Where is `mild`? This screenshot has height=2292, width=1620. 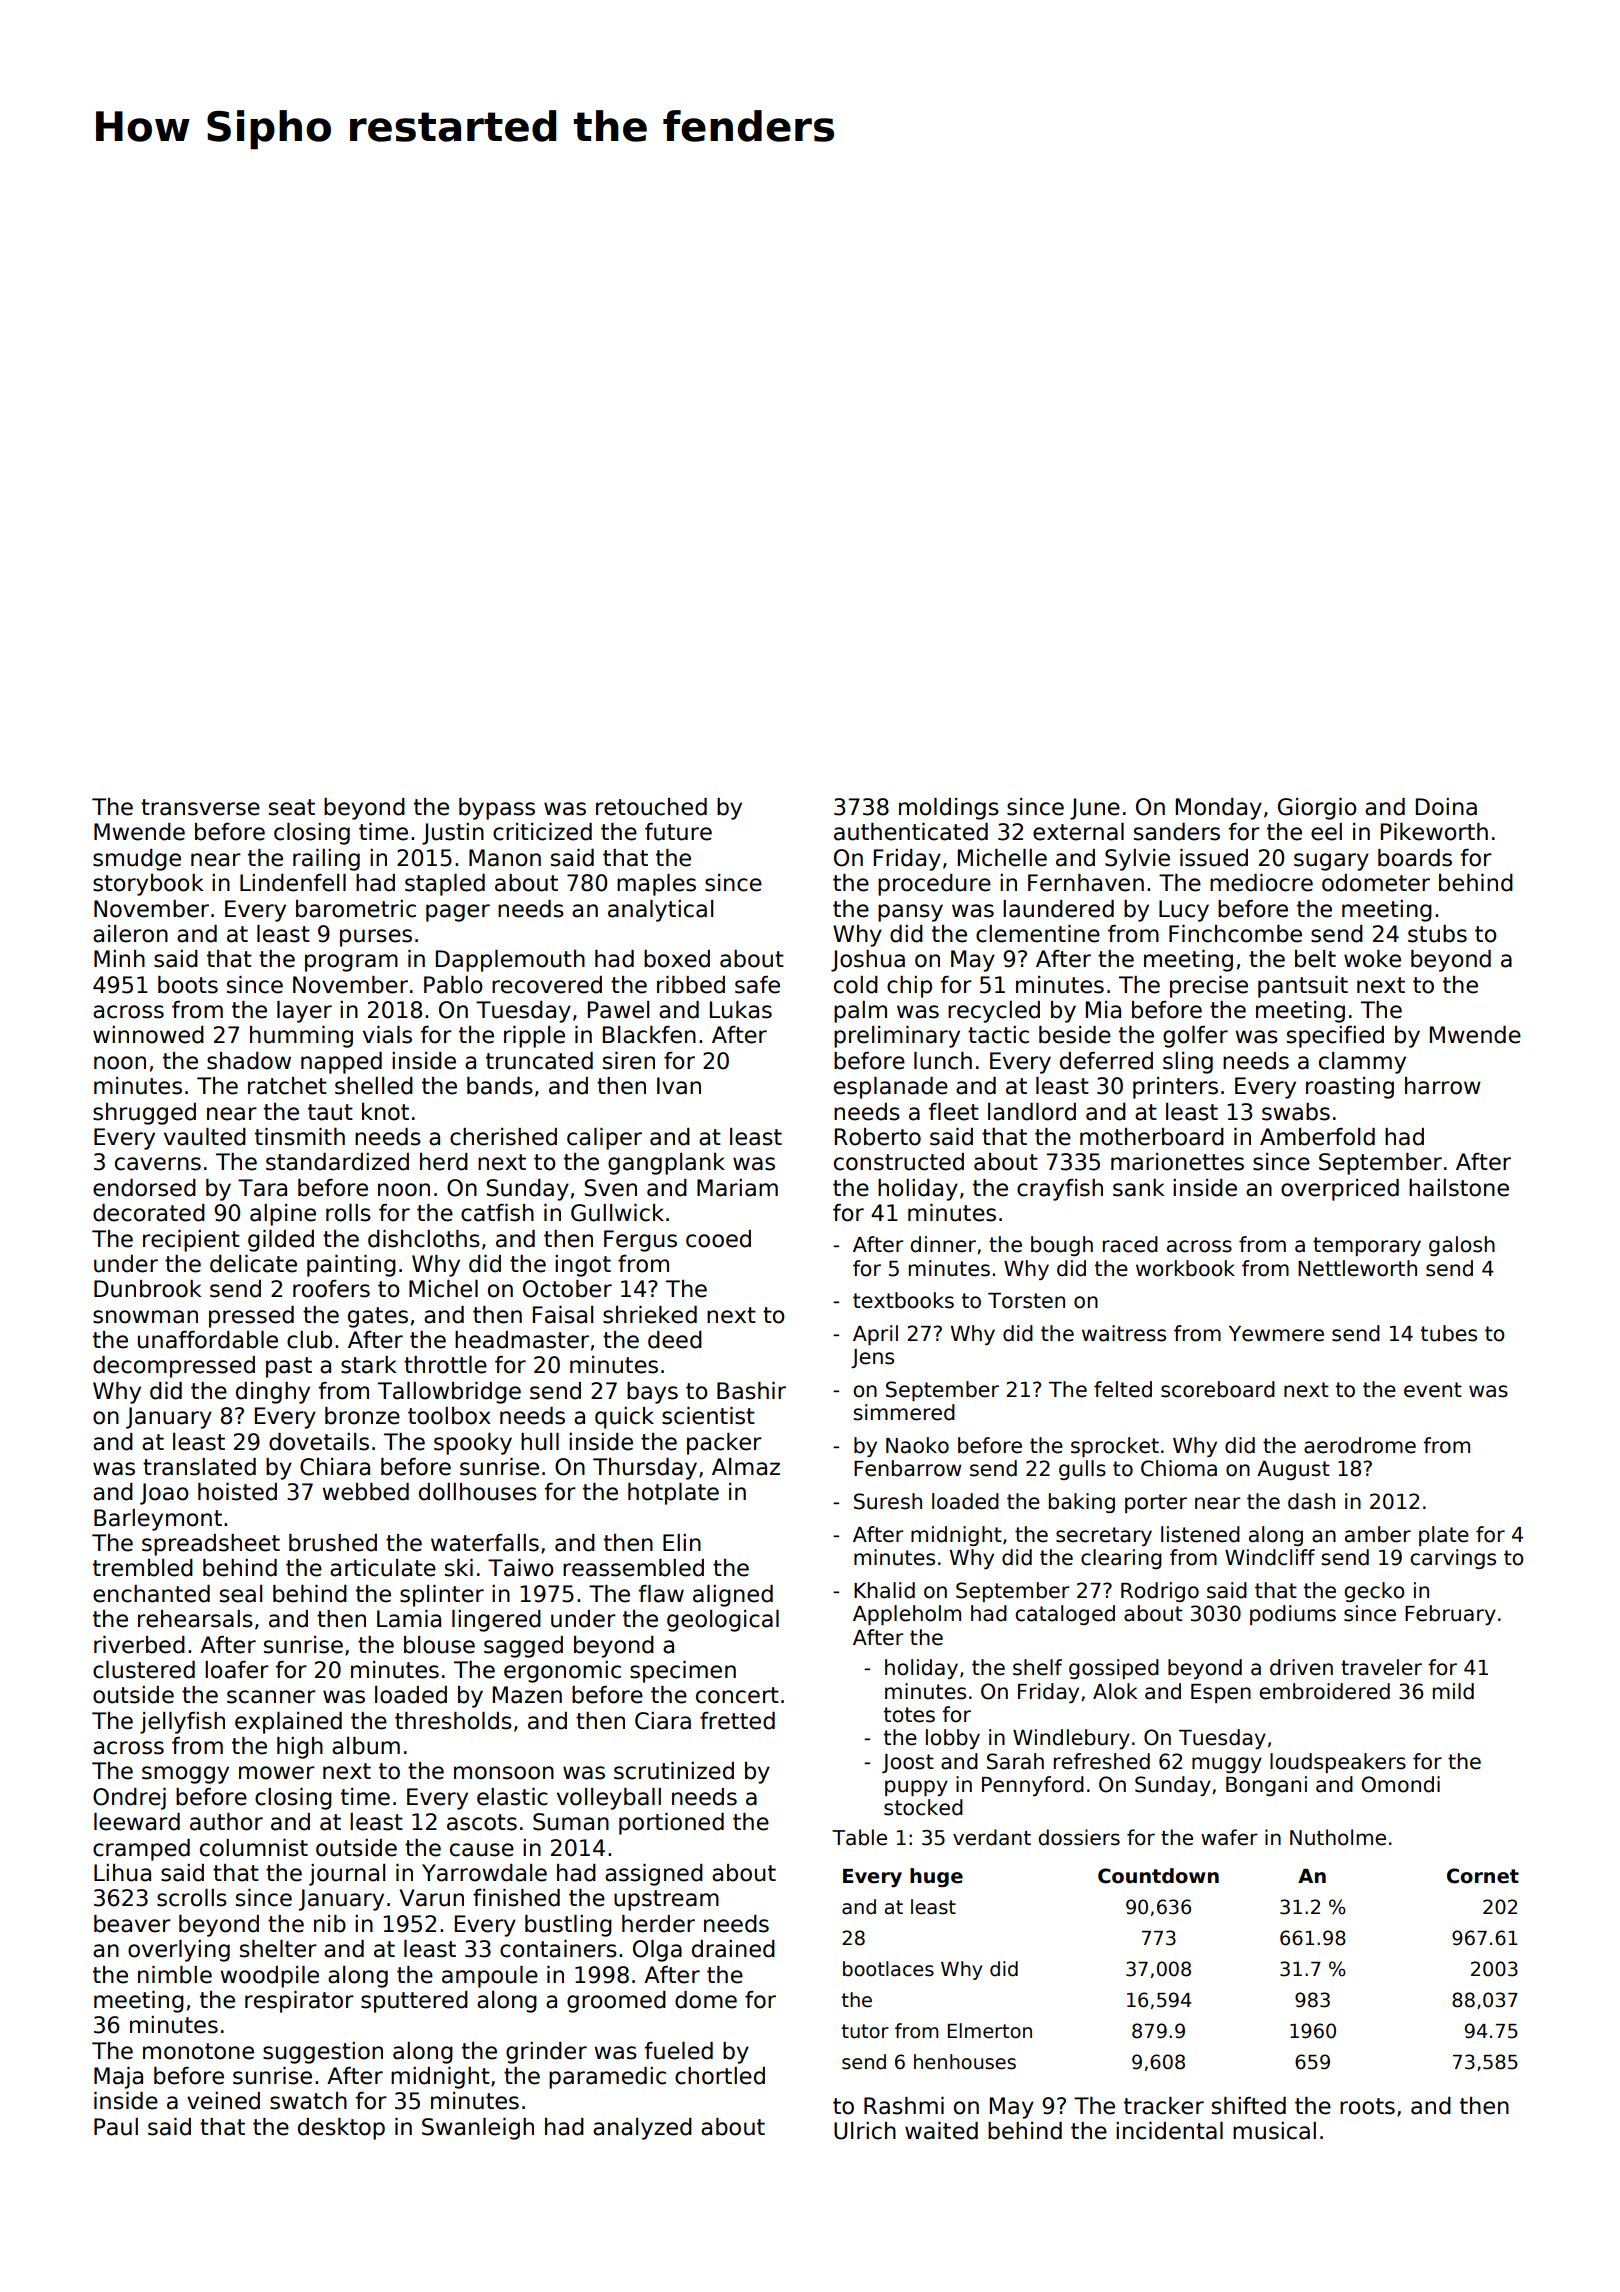
mild is located at coordinates (1453, 1691).
